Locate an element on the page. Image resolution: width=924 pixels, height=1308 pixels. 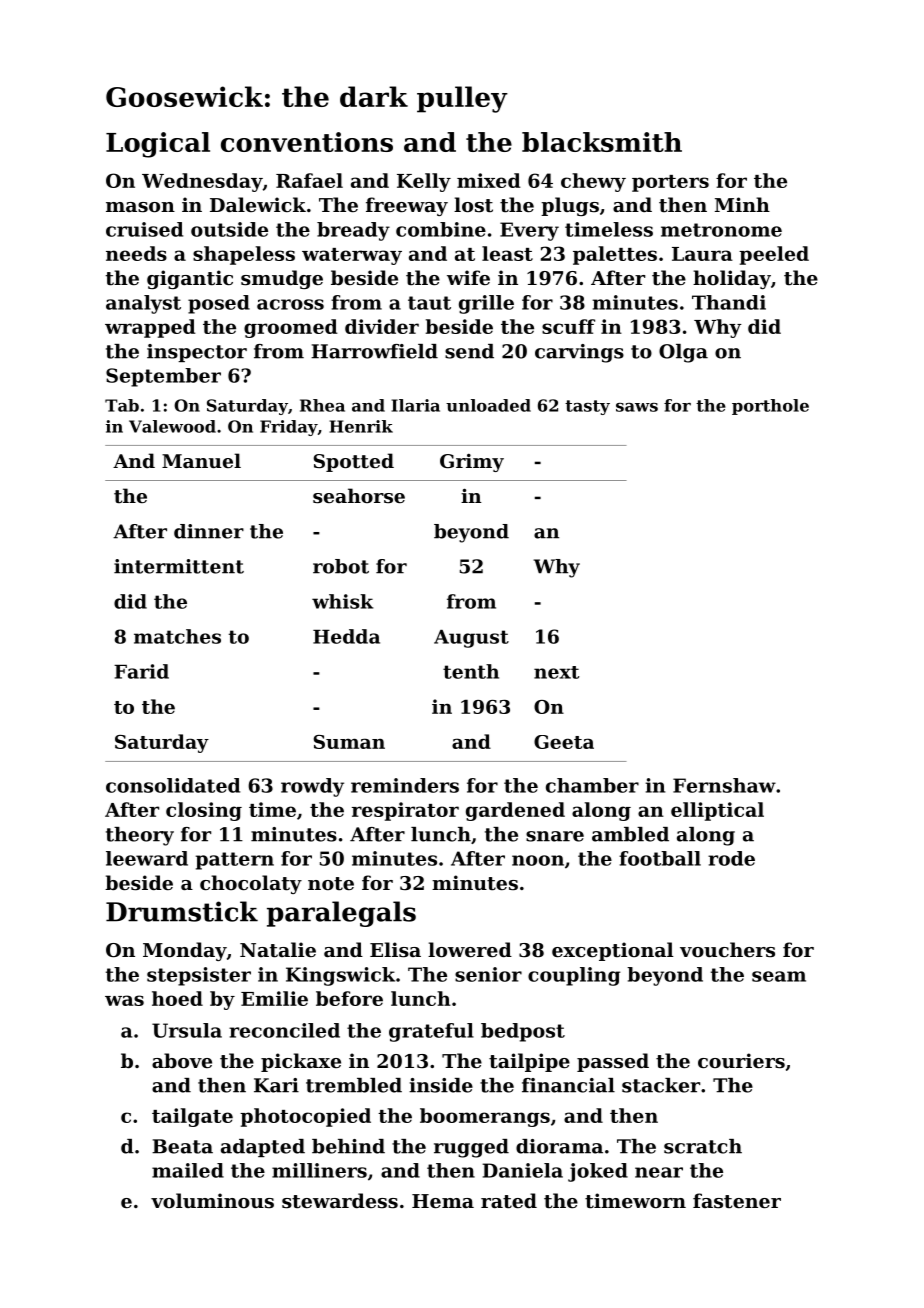
next is located at coordinates (556, 672).
